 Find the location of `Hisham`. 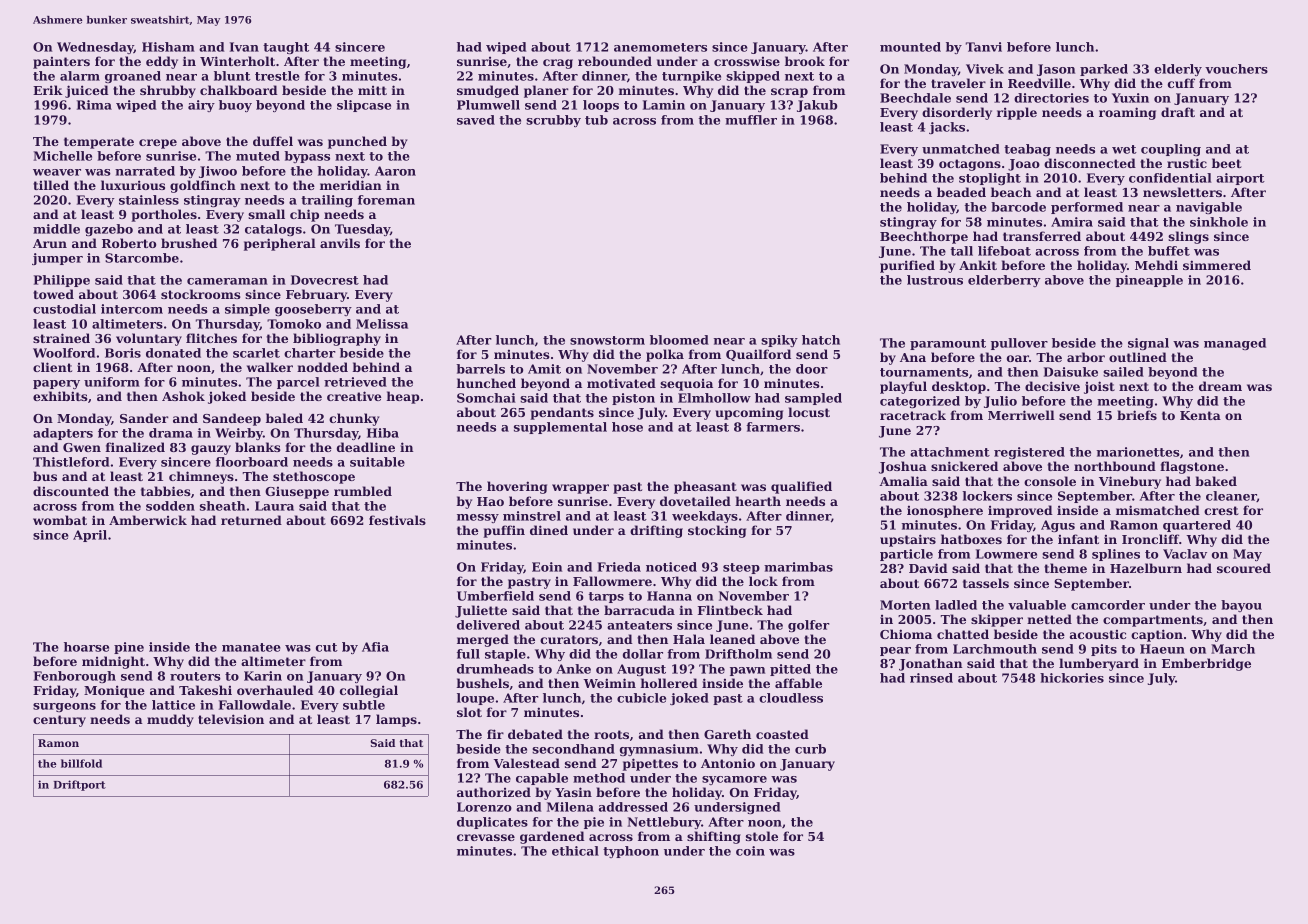

Hisham is located at coordinates (168, 47).
